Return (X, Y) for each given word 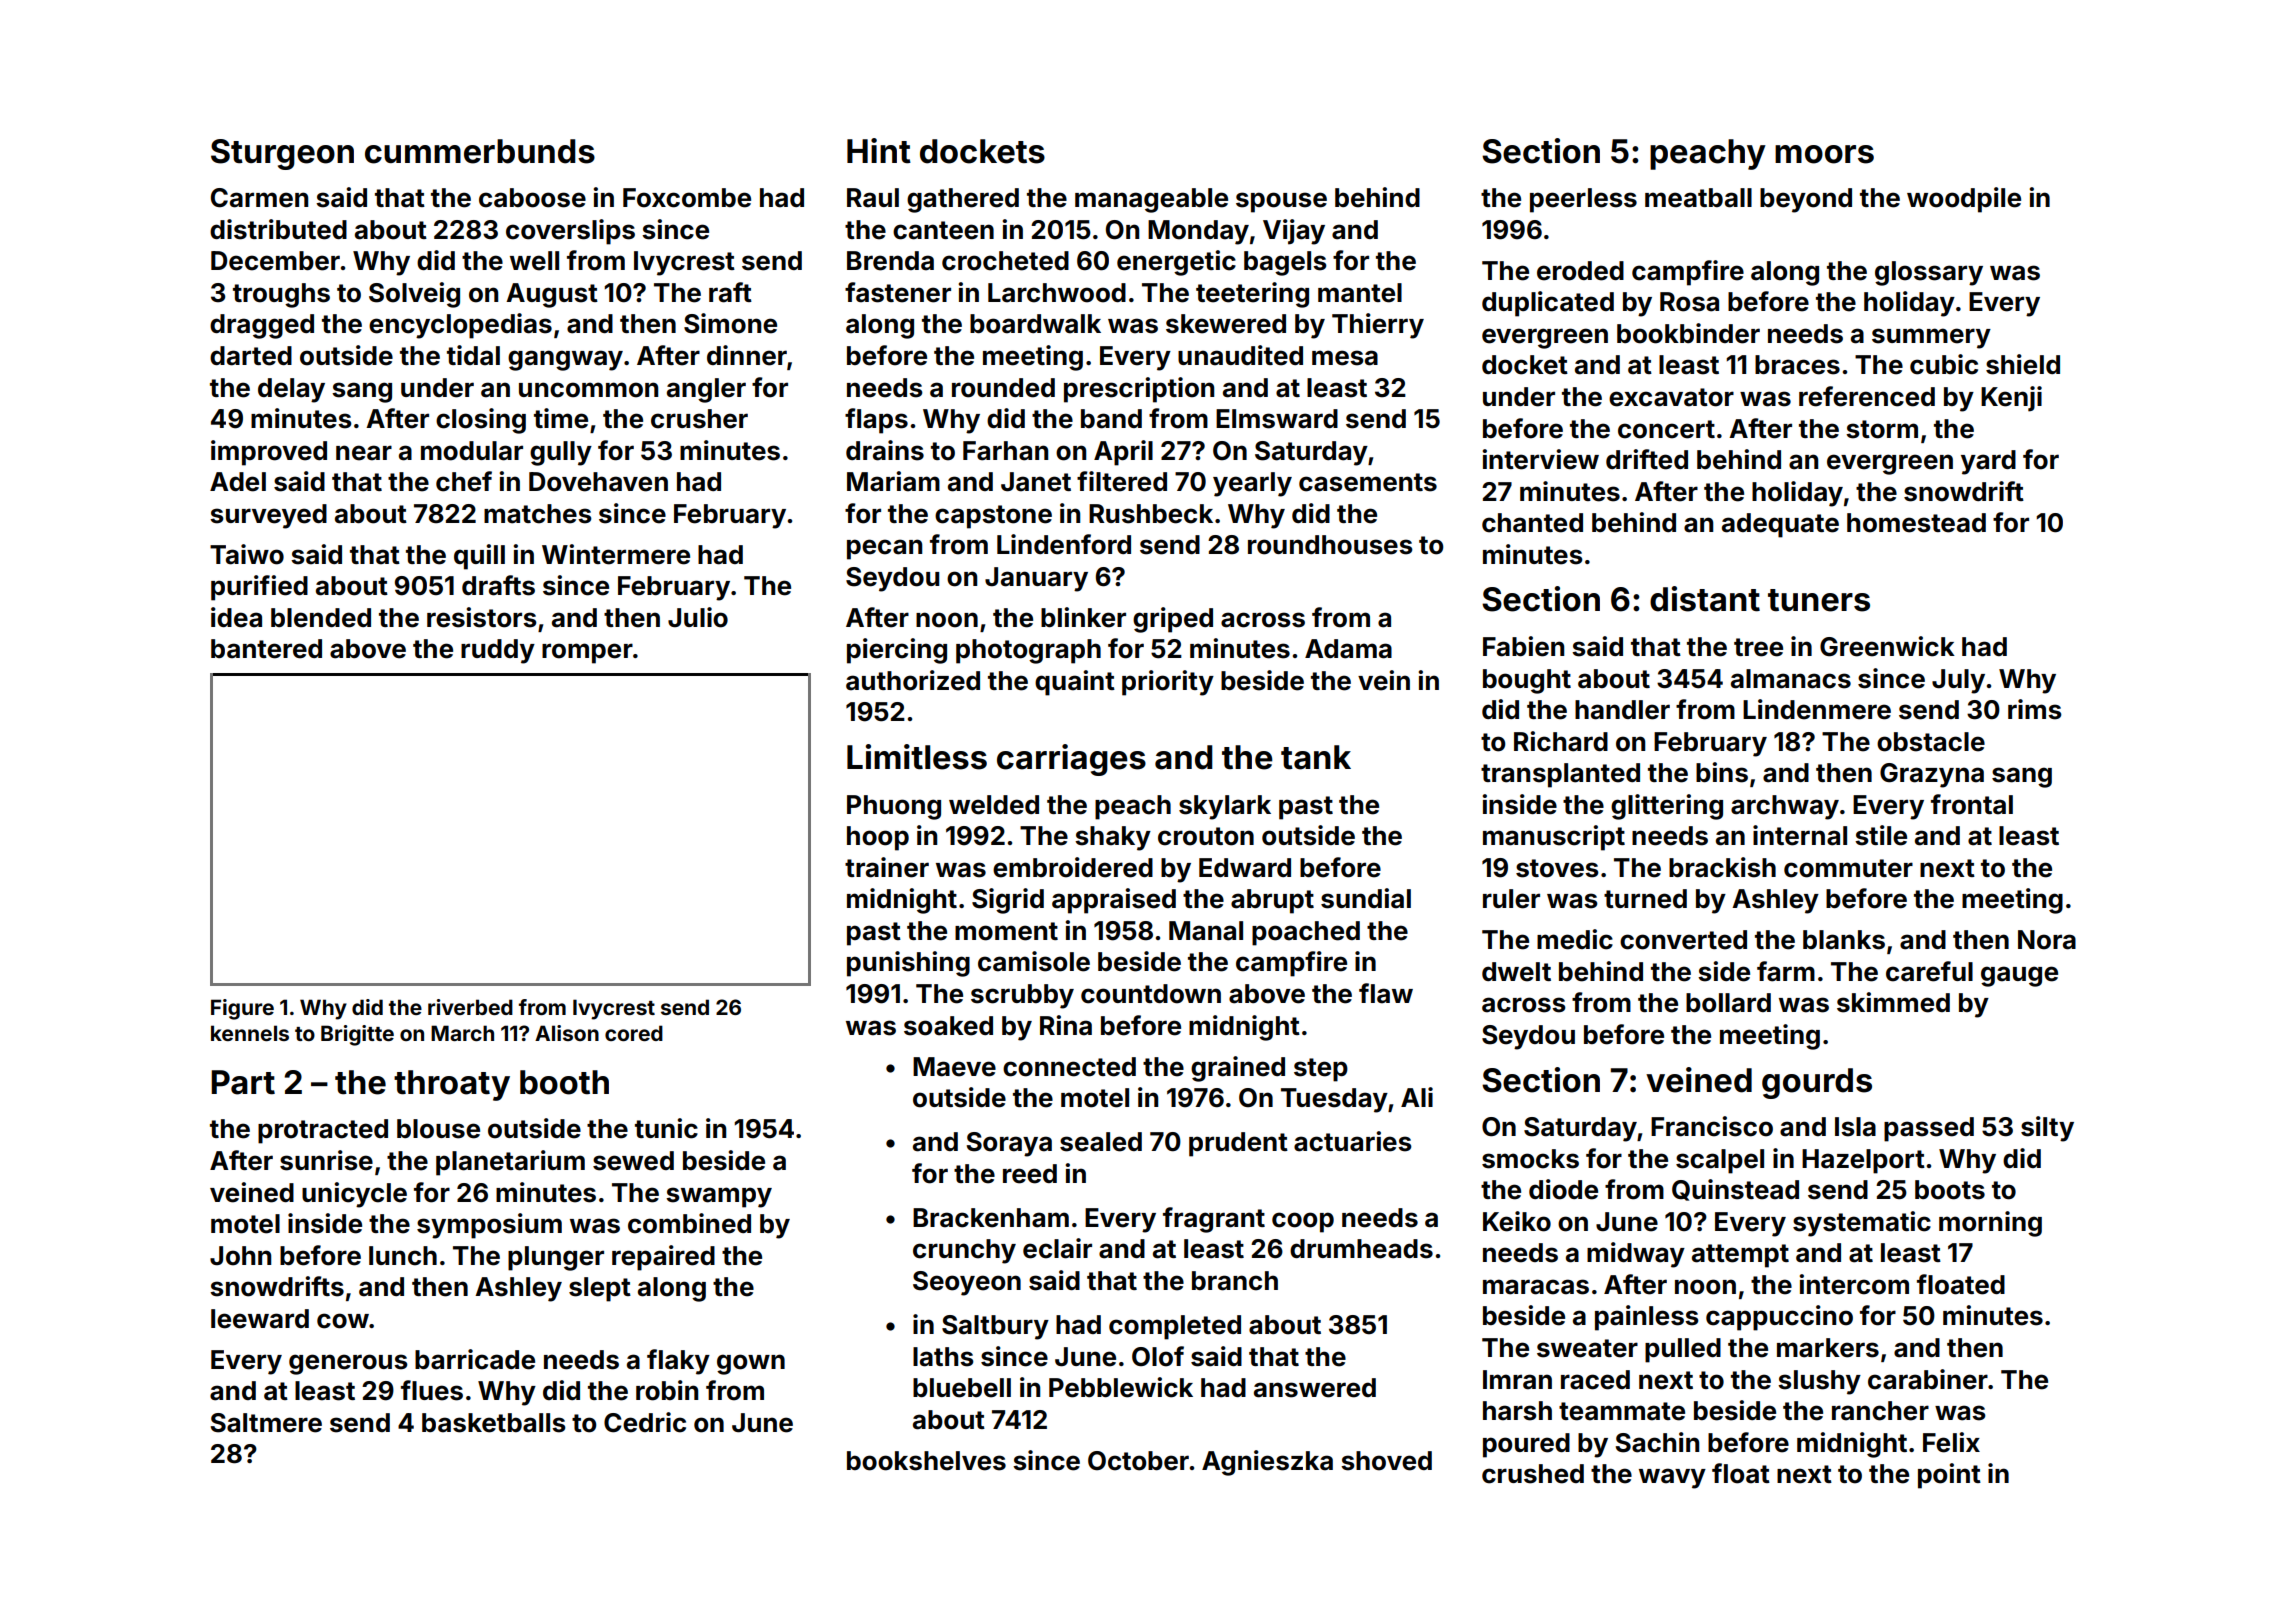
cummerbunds (480, 151)
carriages (1071, 760)
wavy (1672, 1478)
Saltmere (266, 1423)
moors (1824, 154)
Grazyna (1932, 775)
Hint (879, 151)
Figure (242, 1009)
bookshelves (926, 1461)
